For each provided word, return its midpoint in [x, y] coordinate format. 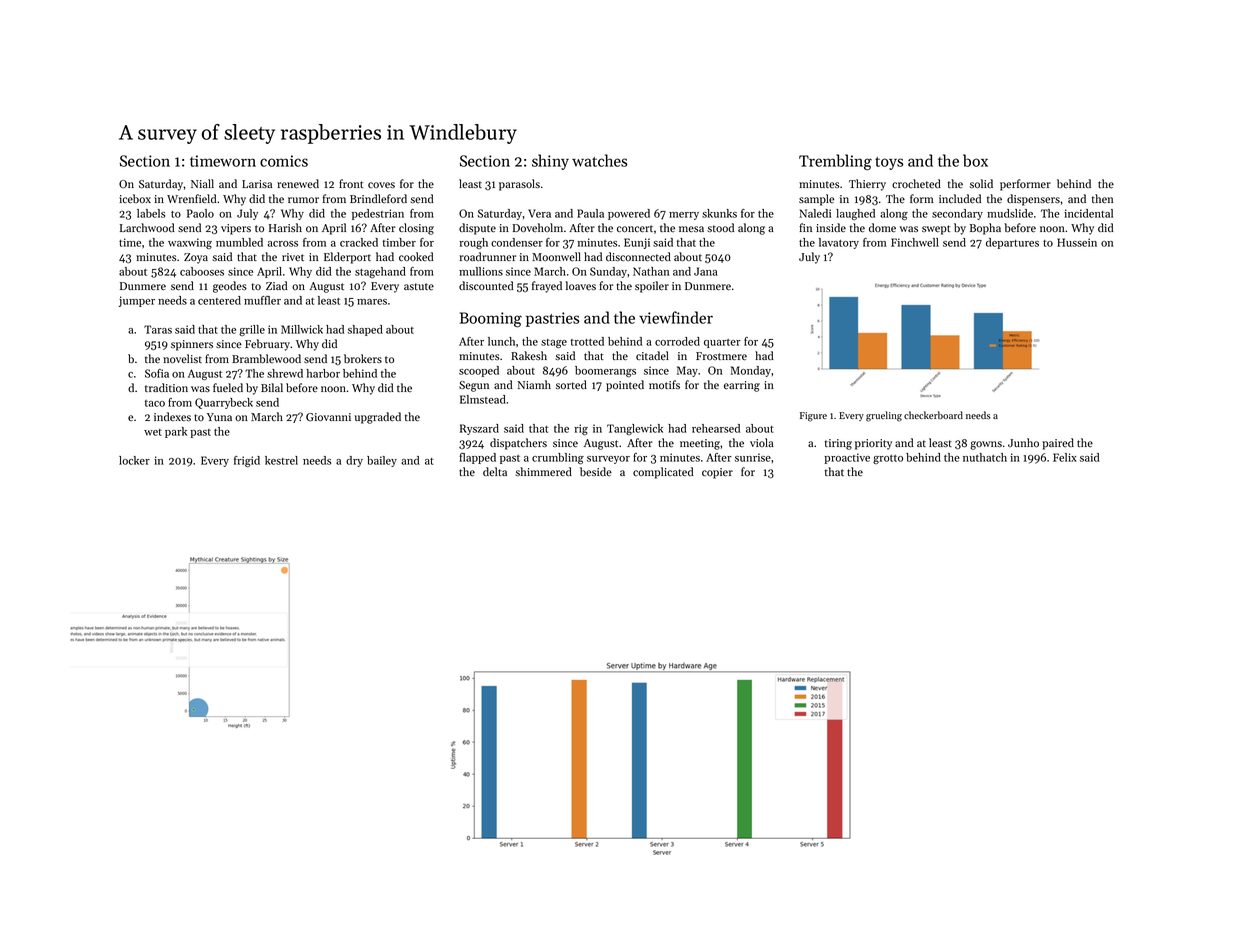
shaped [365, 330]
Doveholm [538, 227]
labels [151, 213]
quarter [722, 343]
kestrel [281, 460]
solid [981, 183]
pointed [625, 386]
